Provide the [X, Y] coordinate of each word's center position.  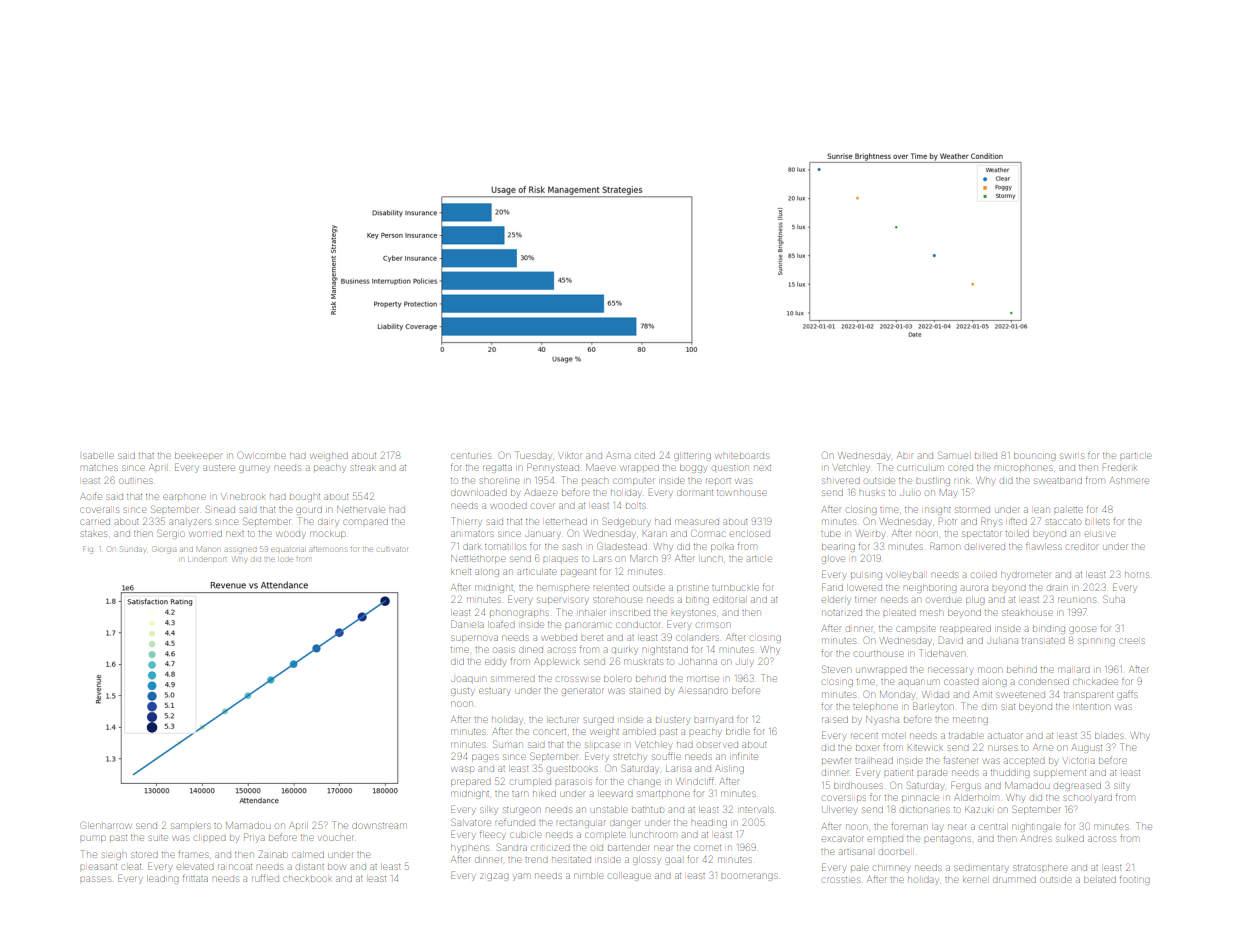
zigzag [494, 877]
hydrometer [1025, 576]
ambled [639, 732]
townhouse [741, 493]
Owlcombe [261, 455]
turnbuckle [735, 588]
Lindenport [207, 559]
